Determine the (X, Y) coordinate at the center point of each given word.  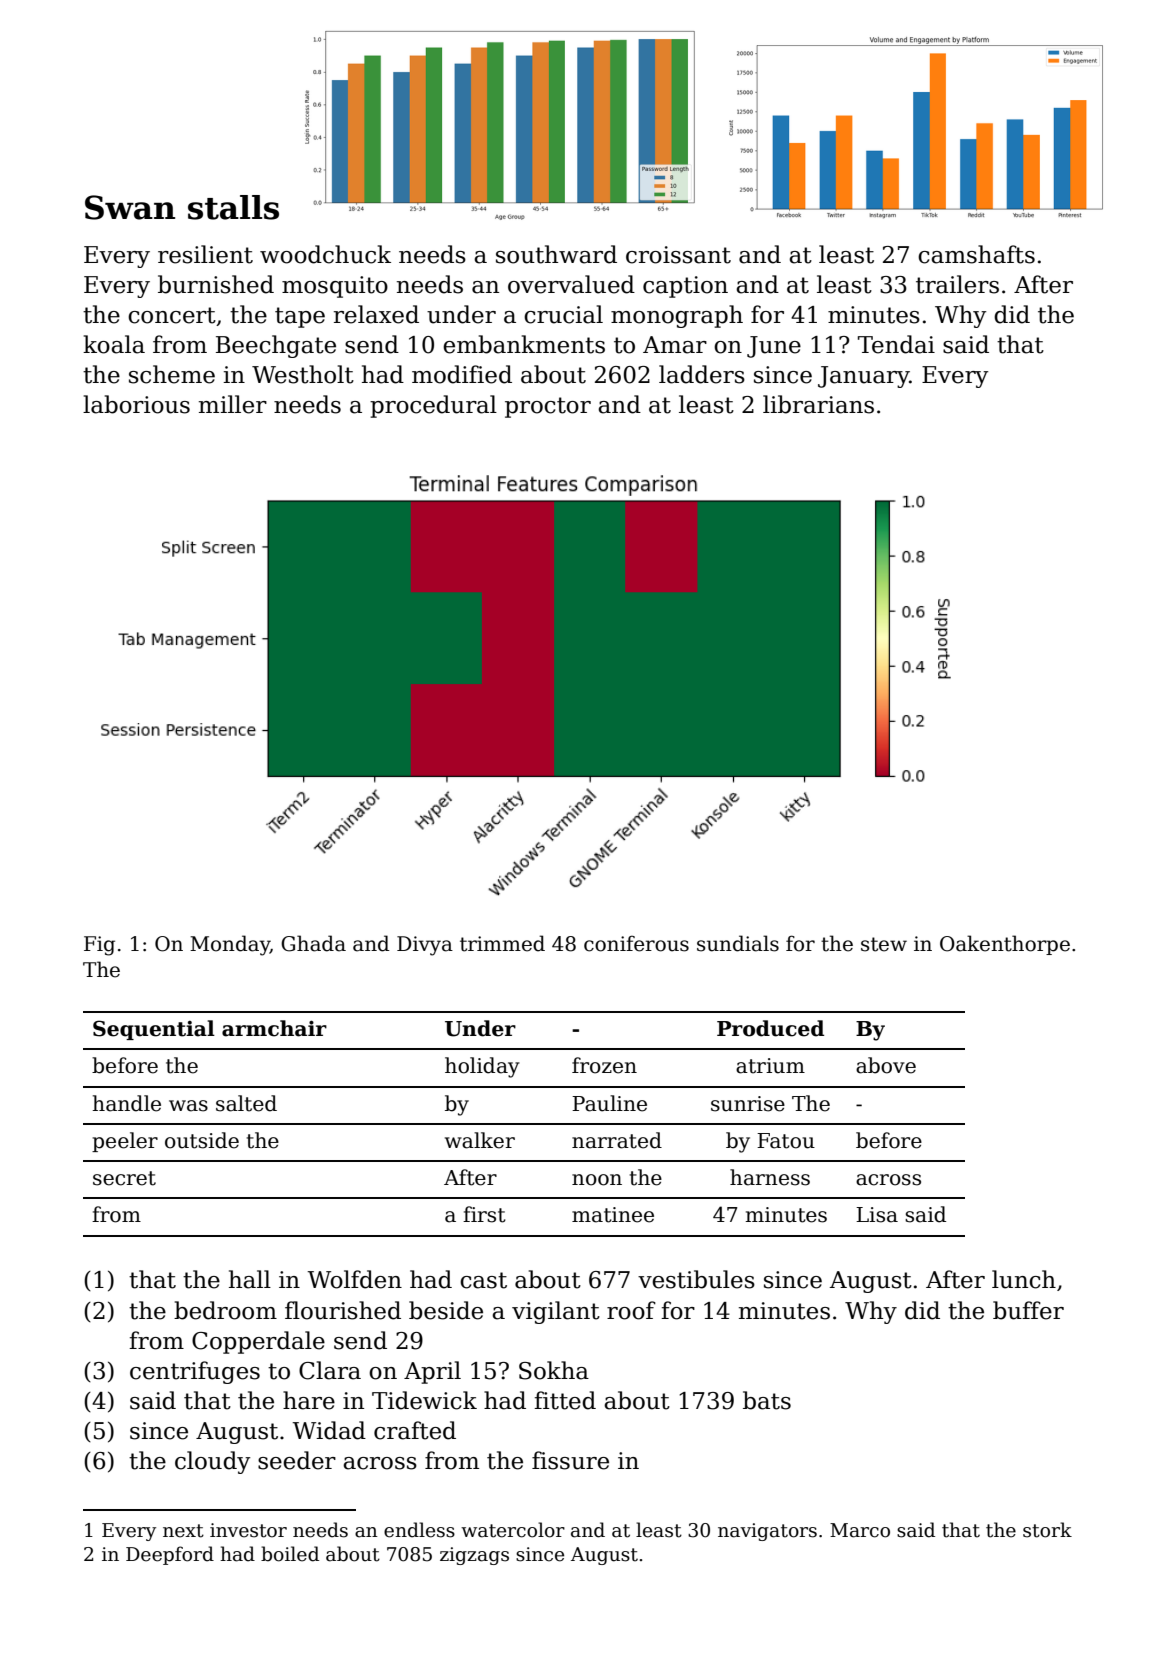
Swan (130, 207)
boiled (290, 1554)
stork (1047, 1530)
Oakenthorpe (1005, 945)
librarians (818, 404)
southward (556, 254)
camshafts (976, 254)
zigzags (474, 1556)
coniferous (636, 943)
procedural (433, 406)
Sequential (154, 1030)
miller (233, 404)
